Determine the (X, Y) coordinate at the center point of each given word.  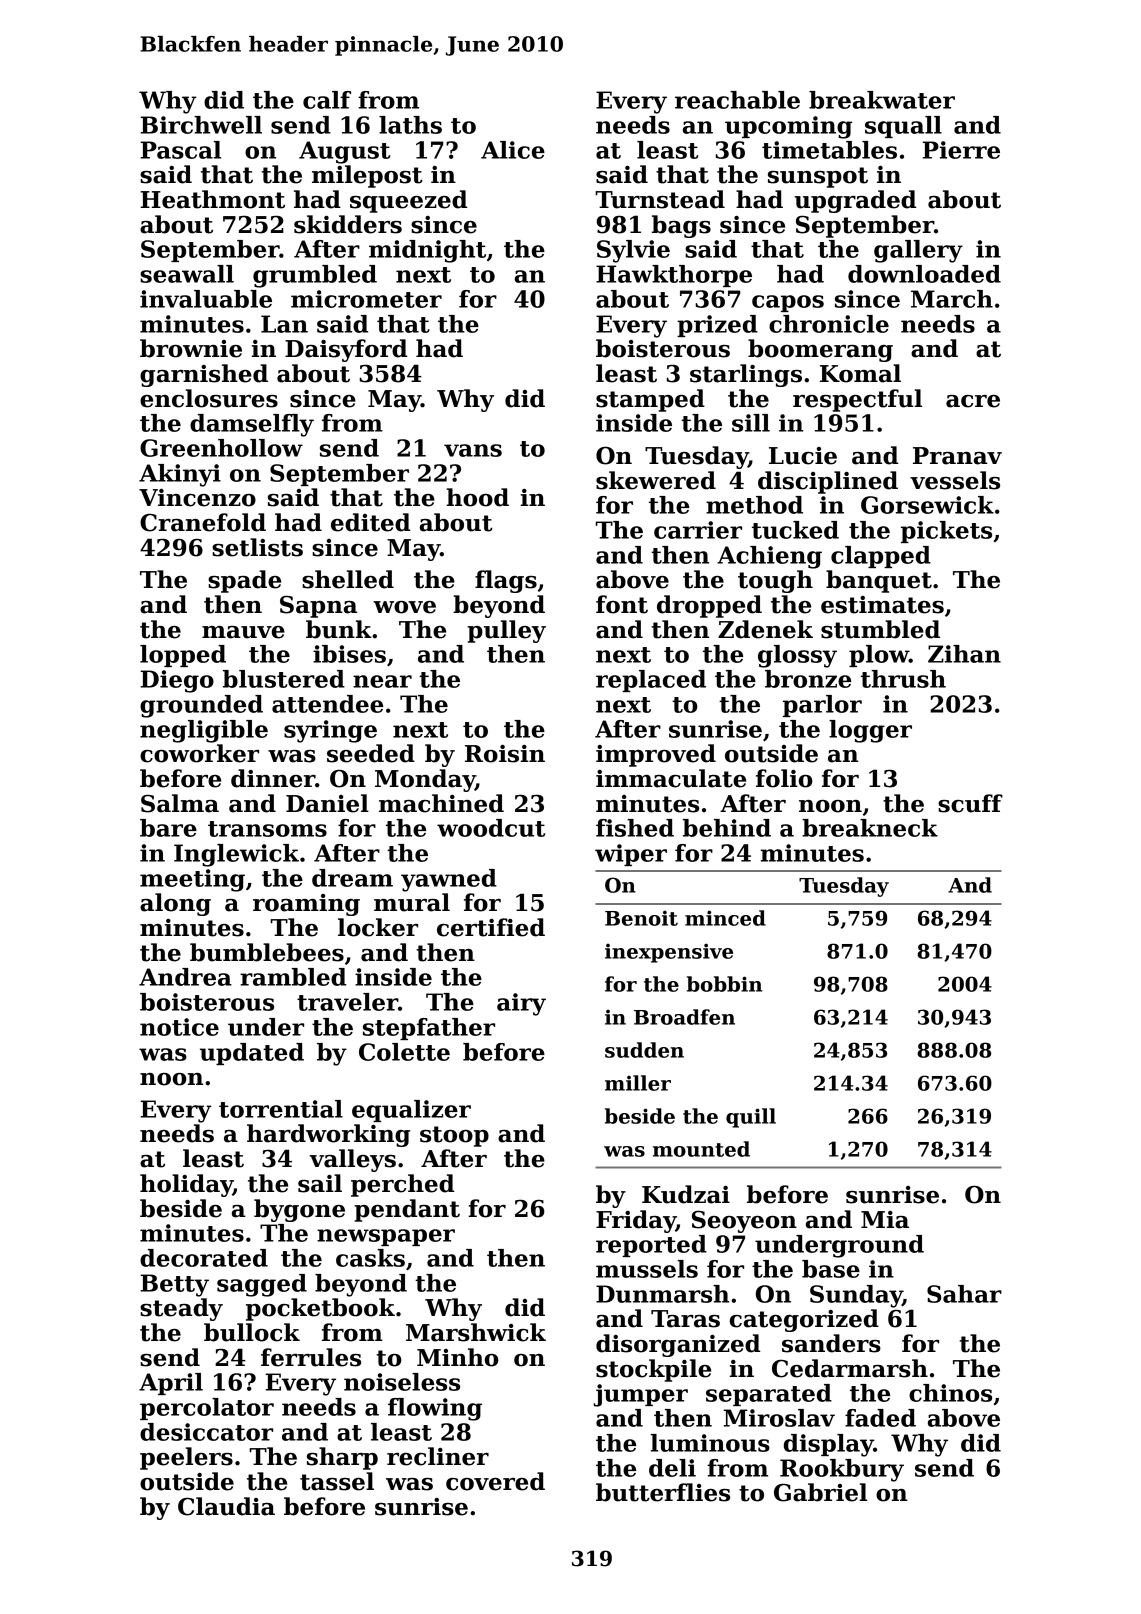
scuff (970, 803)
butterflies (663, 1492)
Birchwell (201, 125)
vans (473, 450)
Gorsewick (927, 505)
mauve (243, 632)
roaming (306, 905)
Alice (513, 150)
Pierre (961, 150)
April (171, 1384)
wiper (631, 855)
